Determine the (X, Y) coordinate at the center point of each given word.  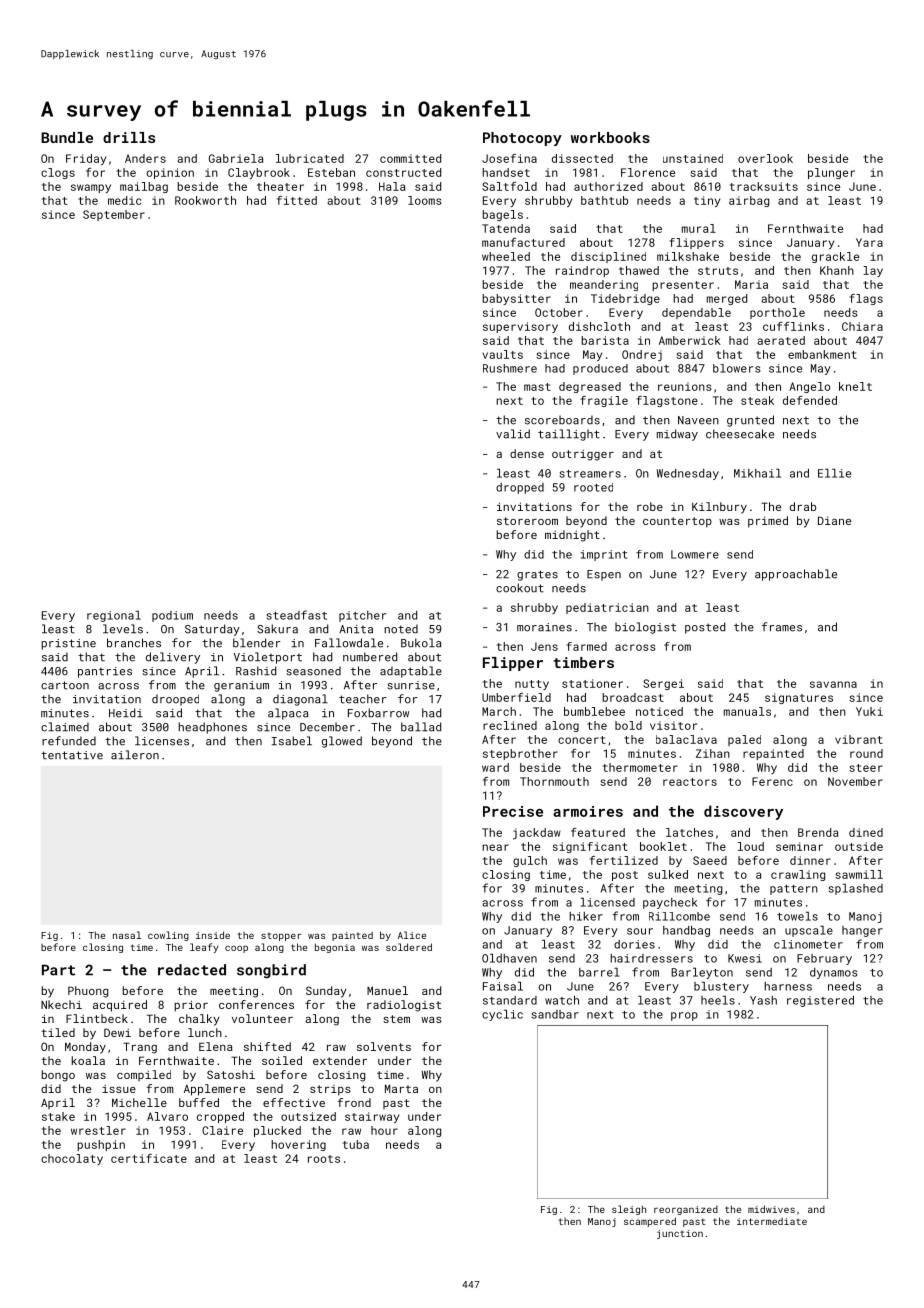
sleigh (629, 1210)
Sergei (663, 684)
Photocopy (522, 139)
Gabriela (236, 158)
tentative (72, 755)
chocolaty (72, 1159)
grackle (835, 257)
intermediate (772, 1221)
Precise (513, 811)
